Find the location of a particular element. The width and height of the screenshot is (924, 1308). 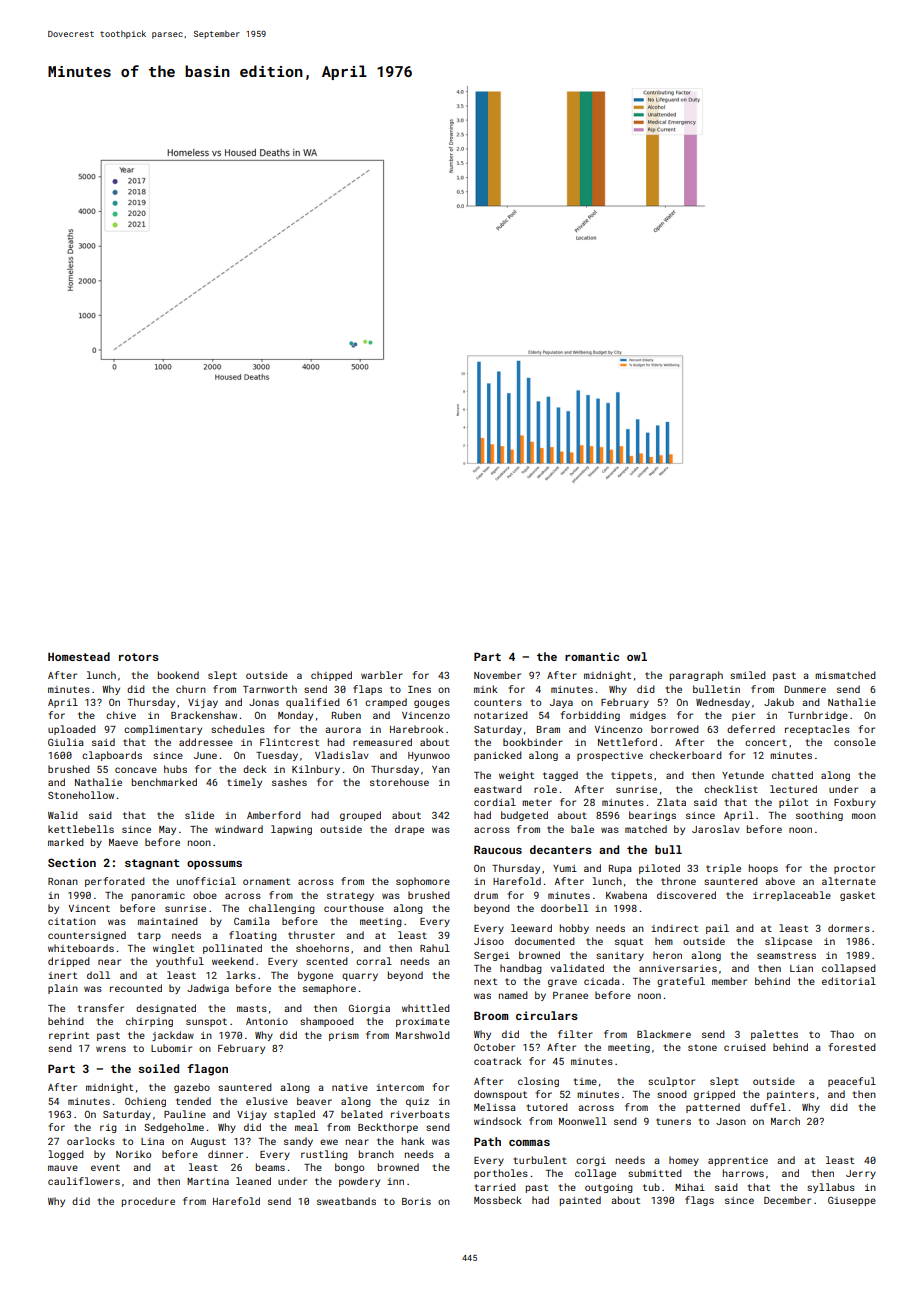

Harebrook is located at coordinates (417, 729).
